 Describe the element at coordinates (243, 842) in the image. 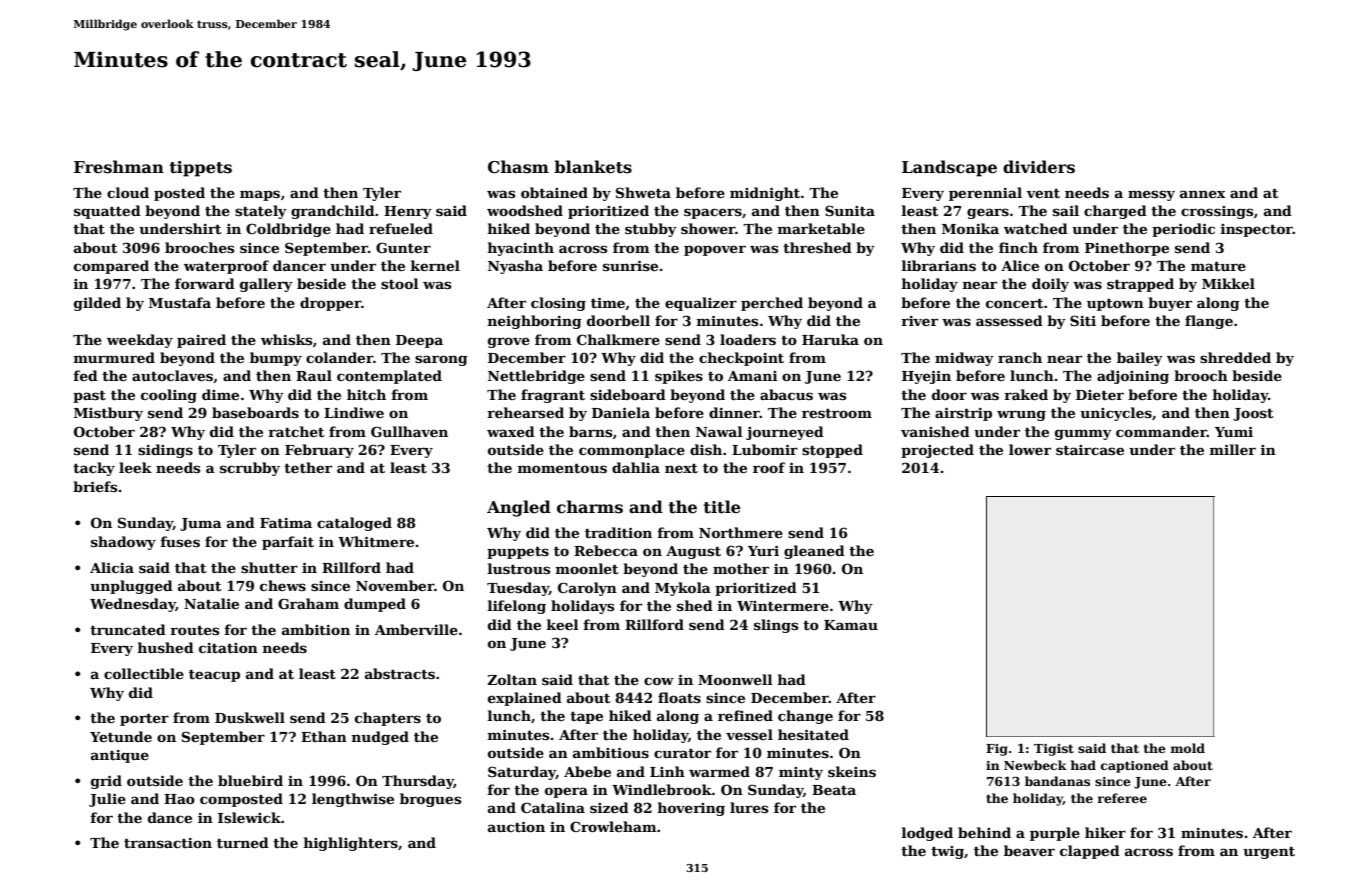

I see `turned` at that location.
